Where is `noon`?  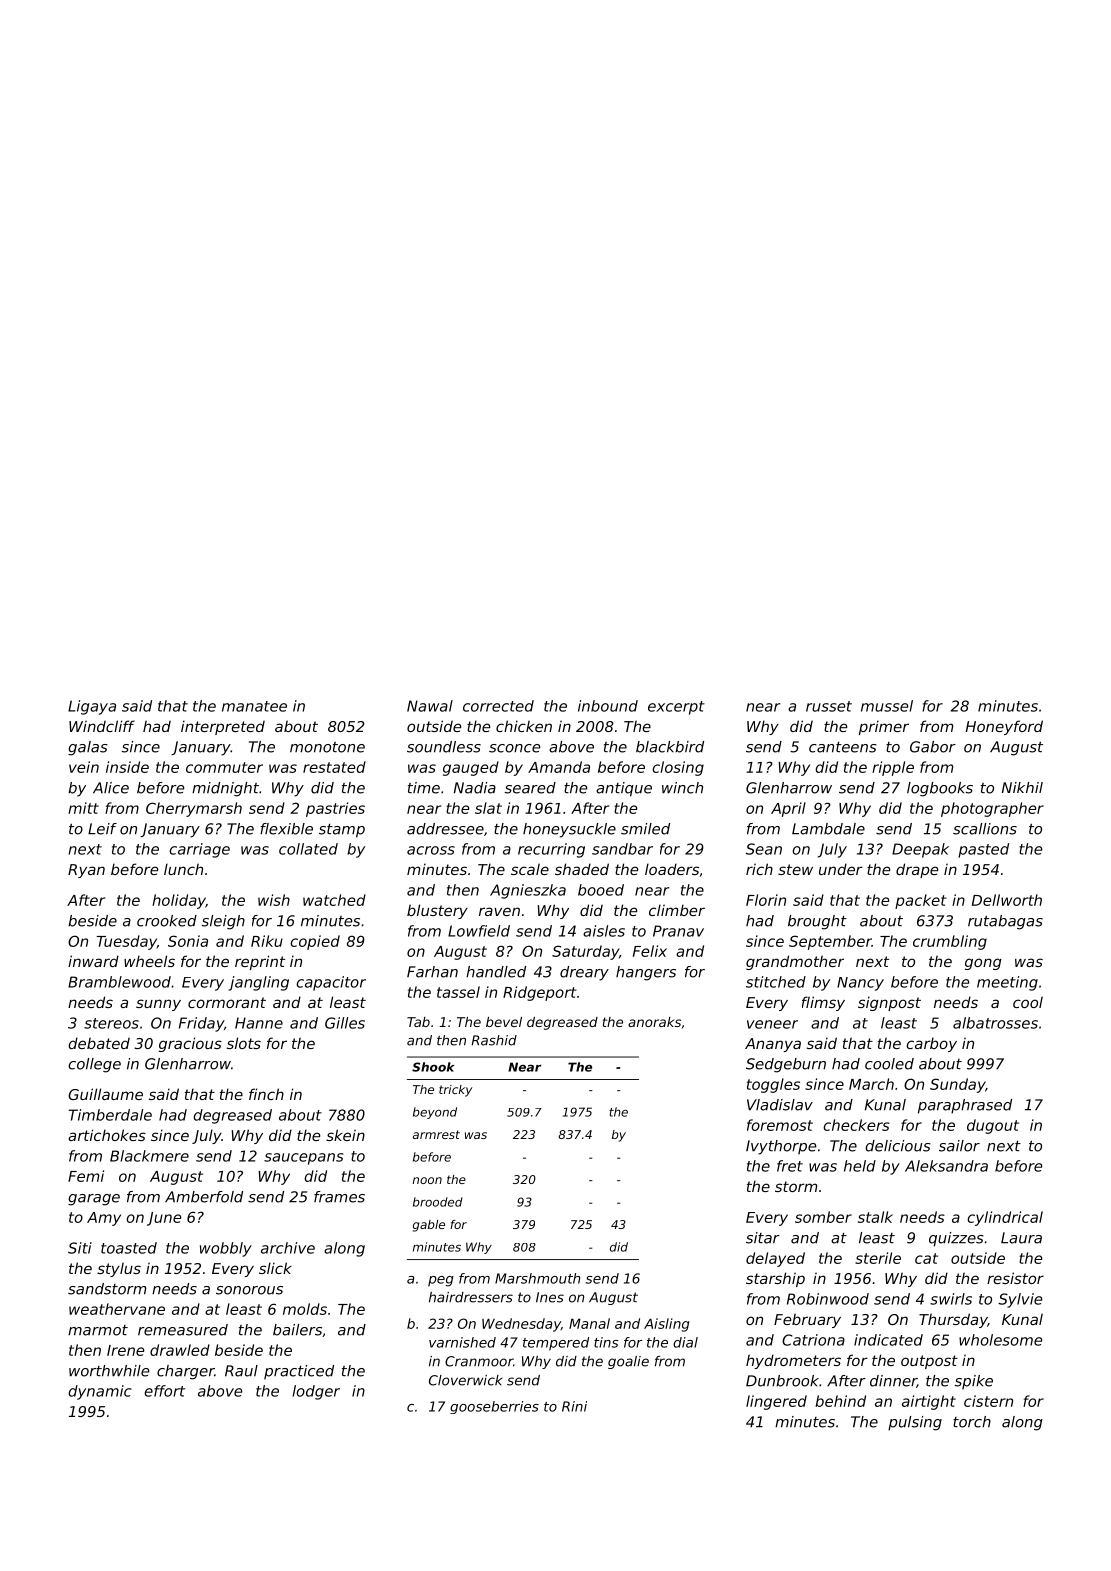
noon is located at coordinates (427, 1180).
